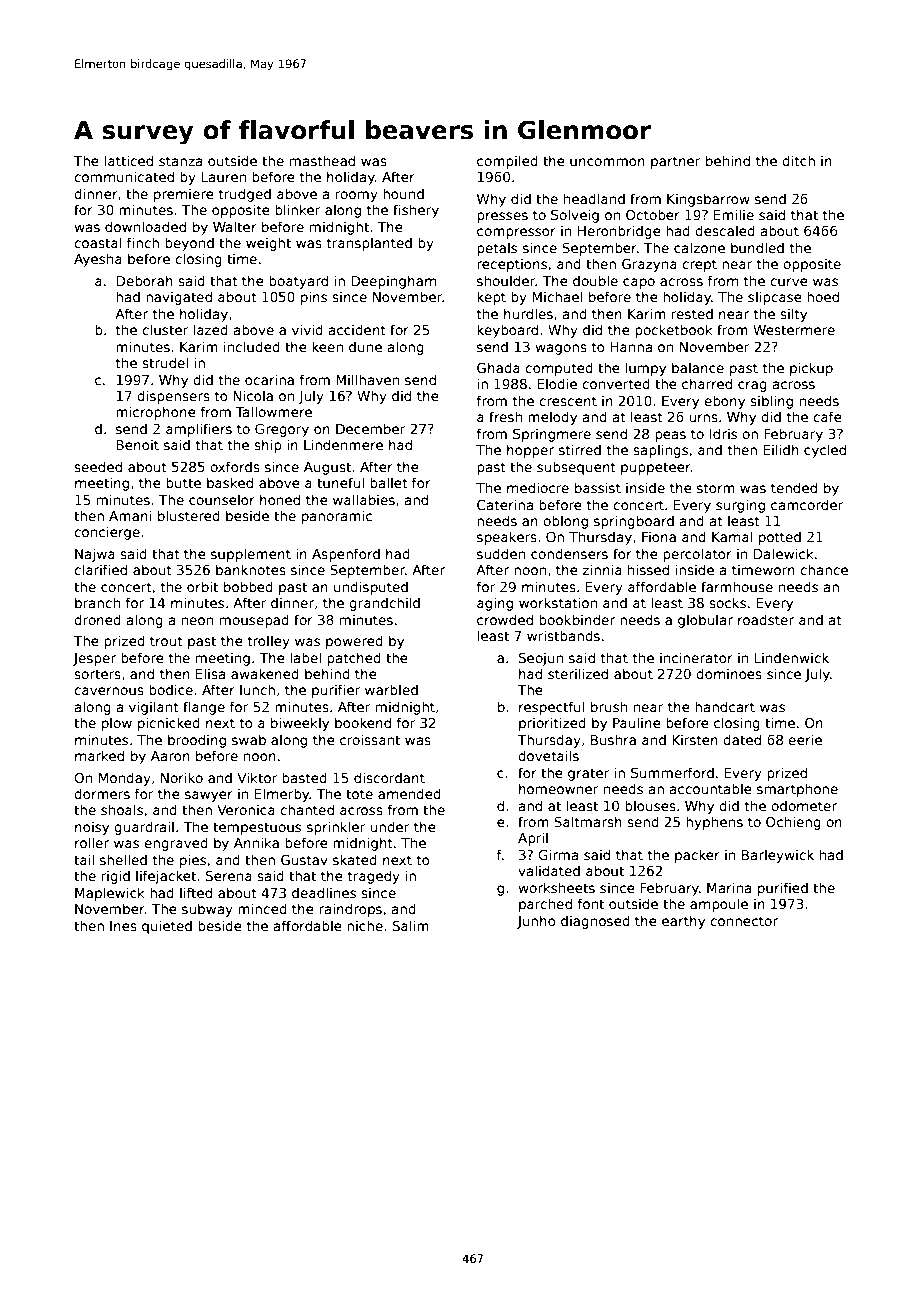 The height and width of the image is (1308, 924). Describe the element at coordinates (202, 586) in the image. I see `orbit` at that location.
